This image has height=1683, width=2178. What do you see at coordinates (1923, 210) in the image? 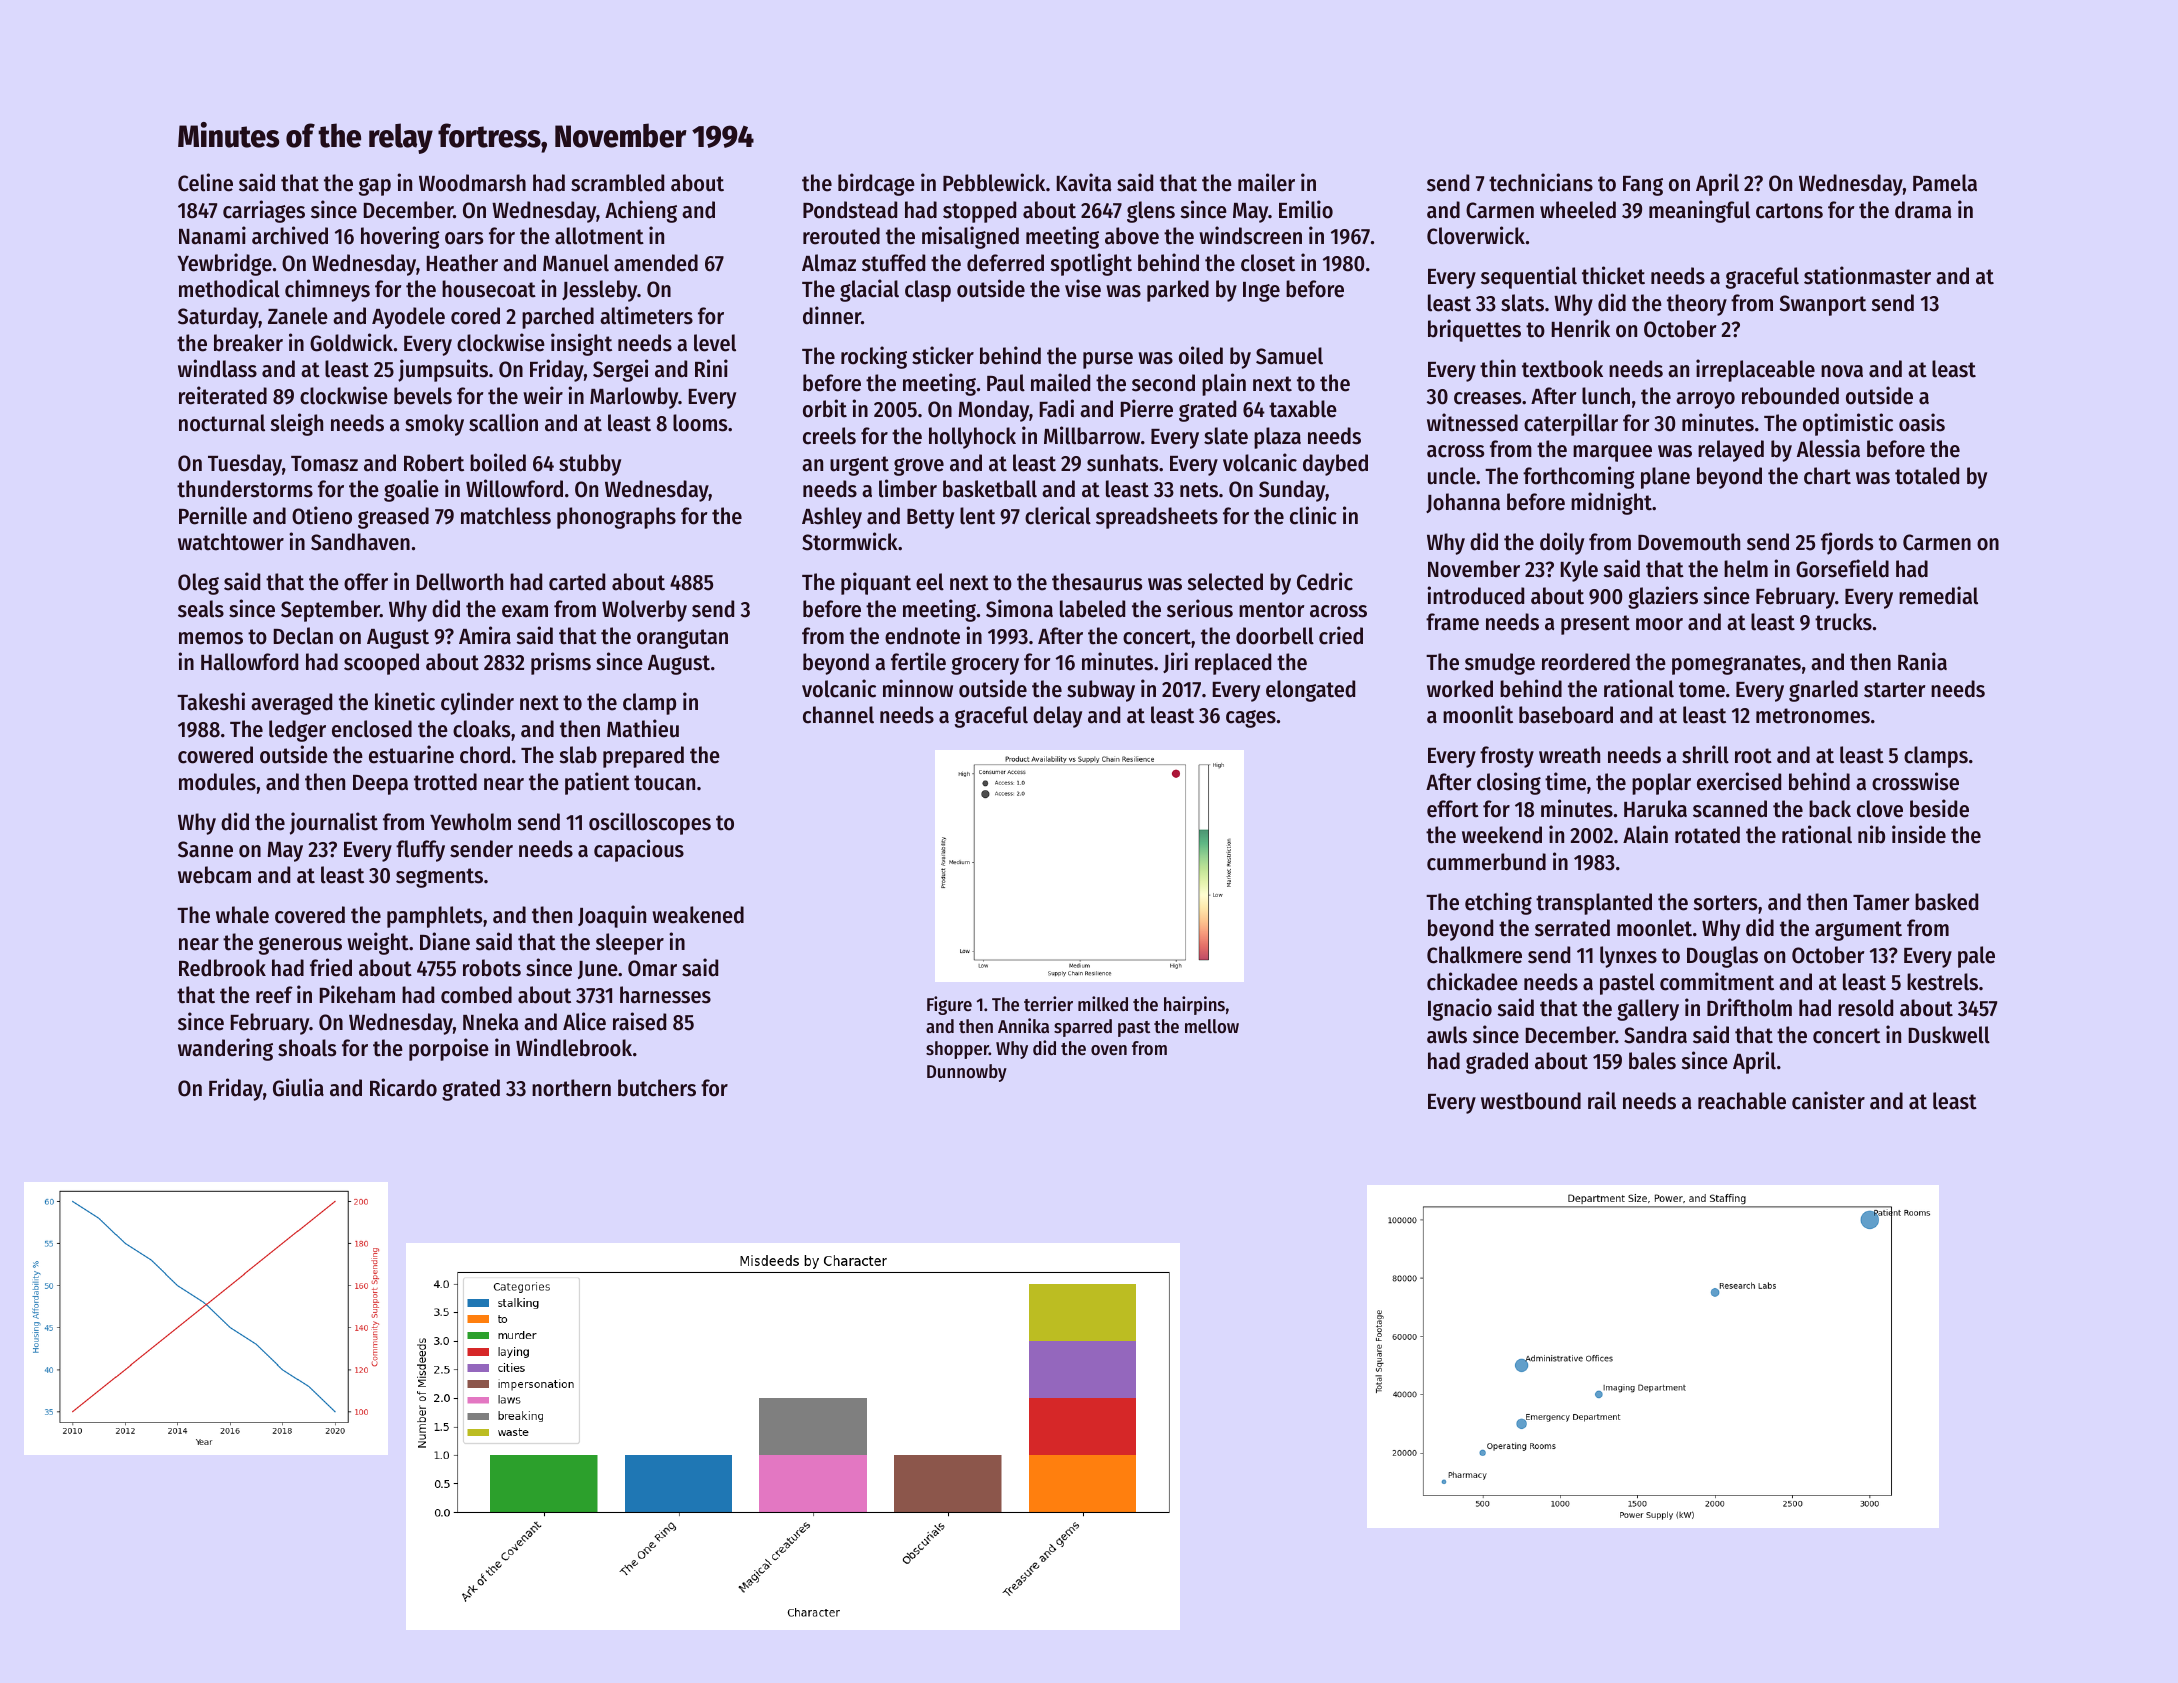
I see `drama` at bounding box center [1923, 210].
